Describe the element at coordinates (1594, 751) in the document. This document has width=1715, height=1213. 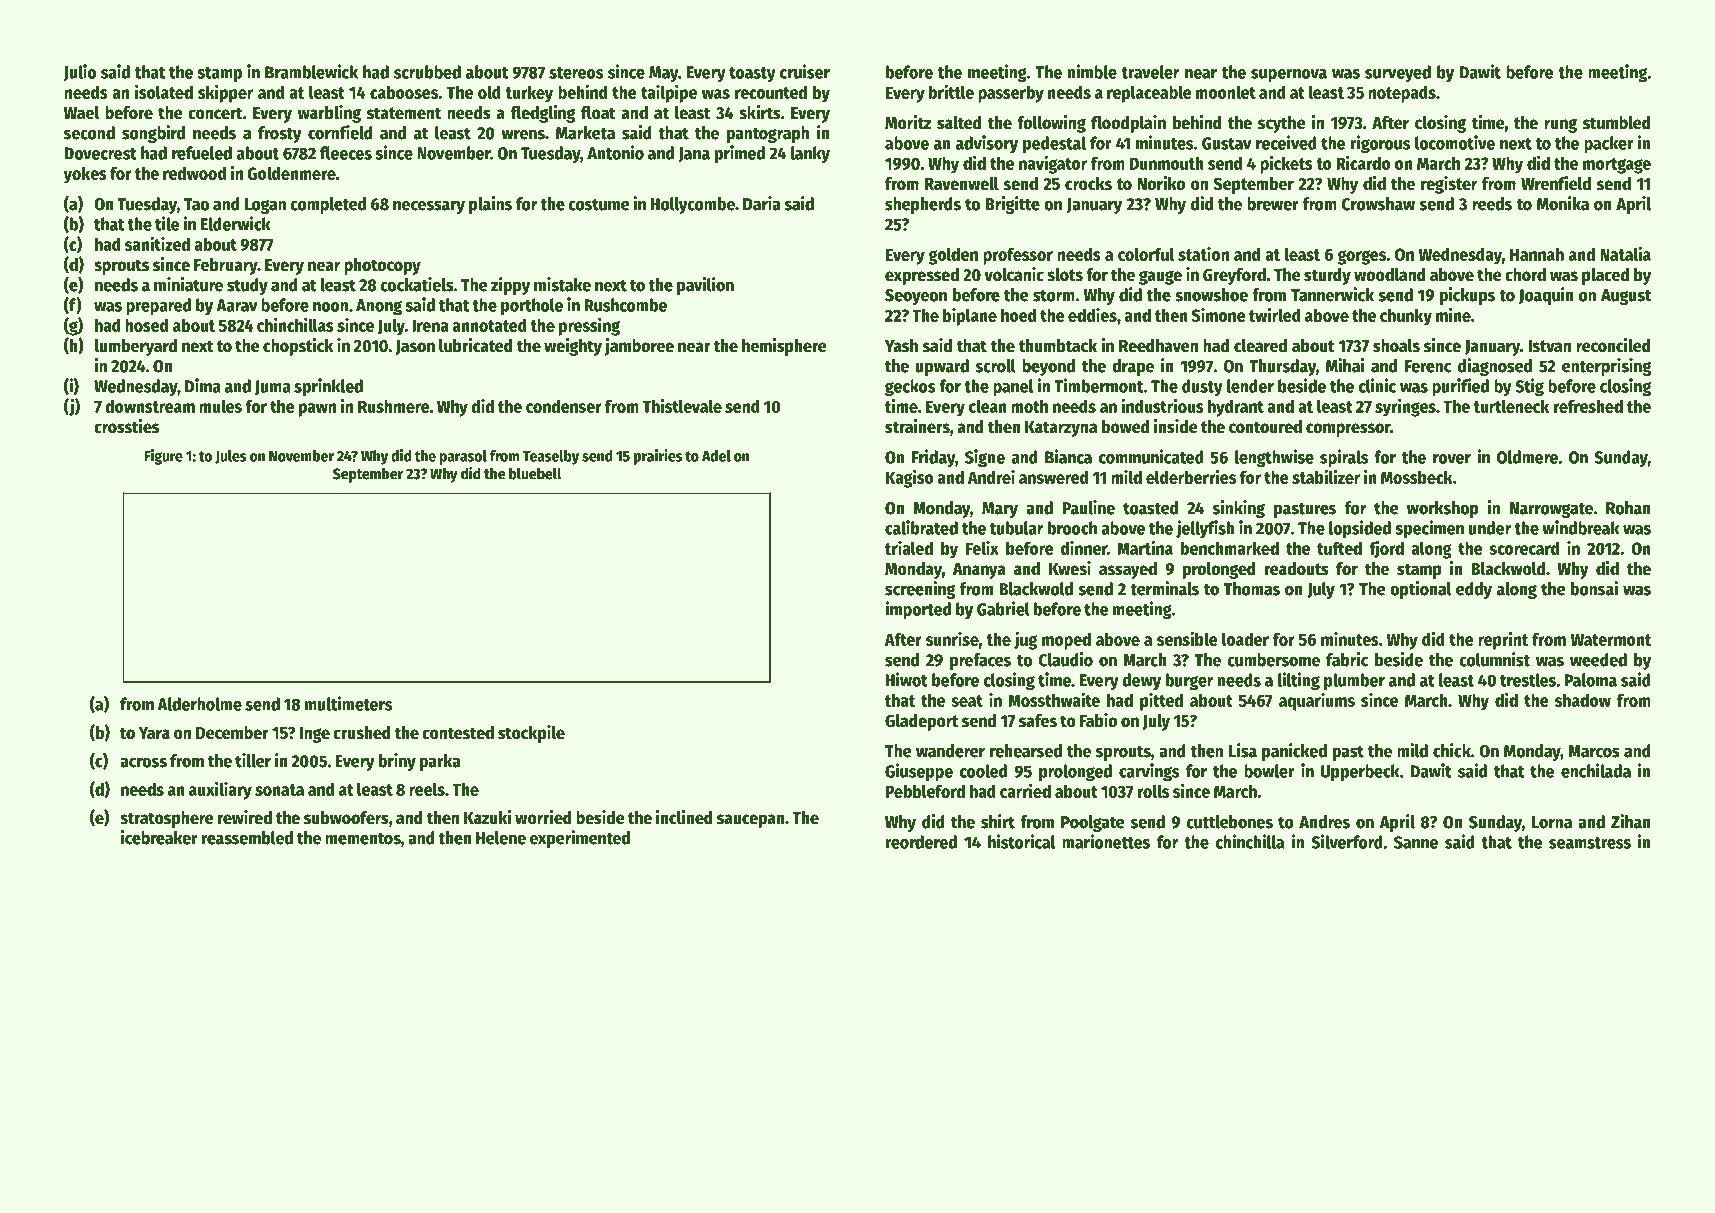
I see `Marcos` at that location.
